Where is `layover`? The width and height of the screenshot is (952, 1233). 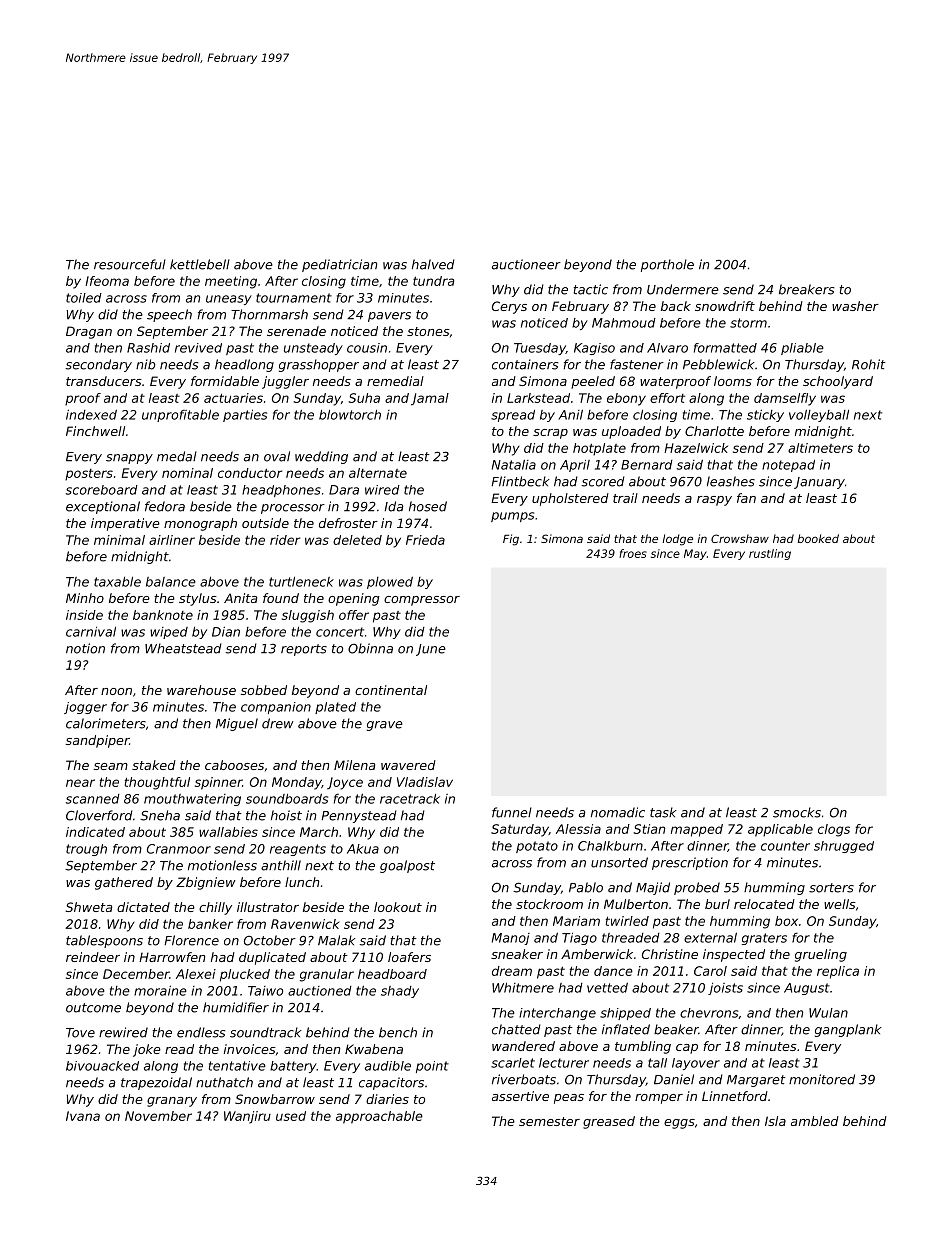 layover is located at coordinates (696, 1064).
